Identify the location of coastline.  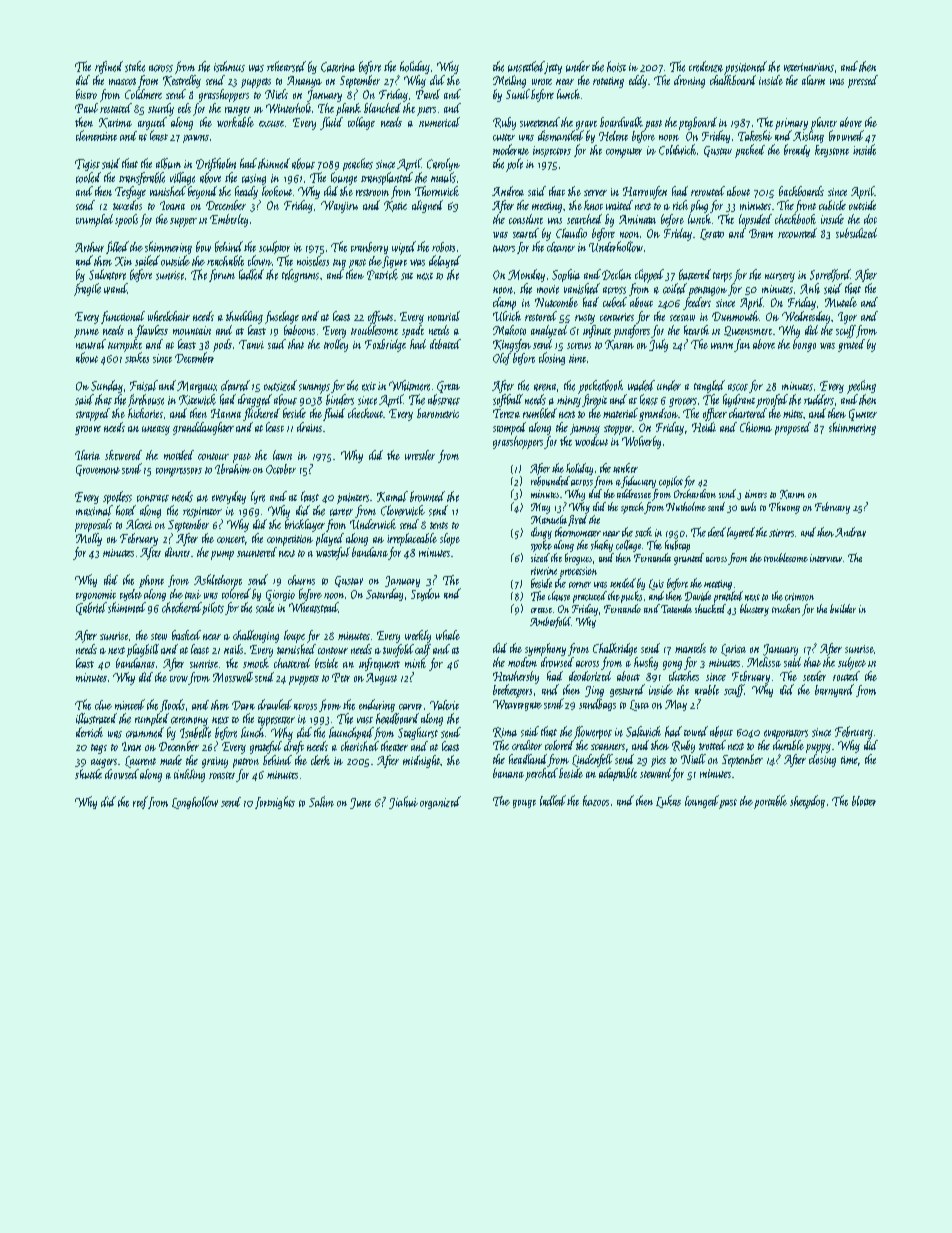
(526, 219).
